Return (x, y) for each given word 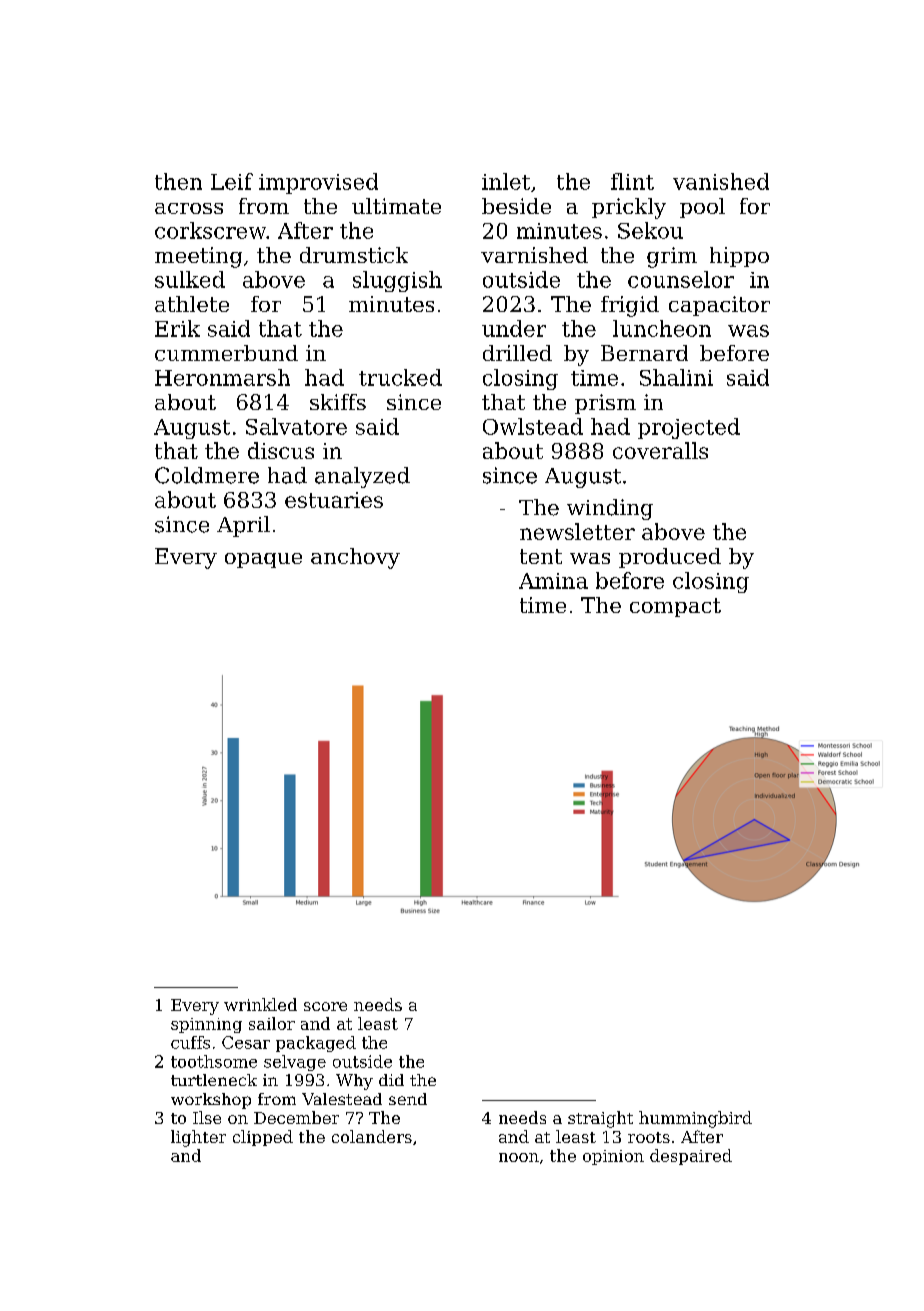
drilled (517, 353)
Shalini (676, 377)
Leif (232, 181)
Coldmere (207, 475)
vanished (721, 181)
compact (675, 607)
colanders (372, 1136)
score (325, 1006)
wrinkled (260, 1004)
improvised (318, 183)
